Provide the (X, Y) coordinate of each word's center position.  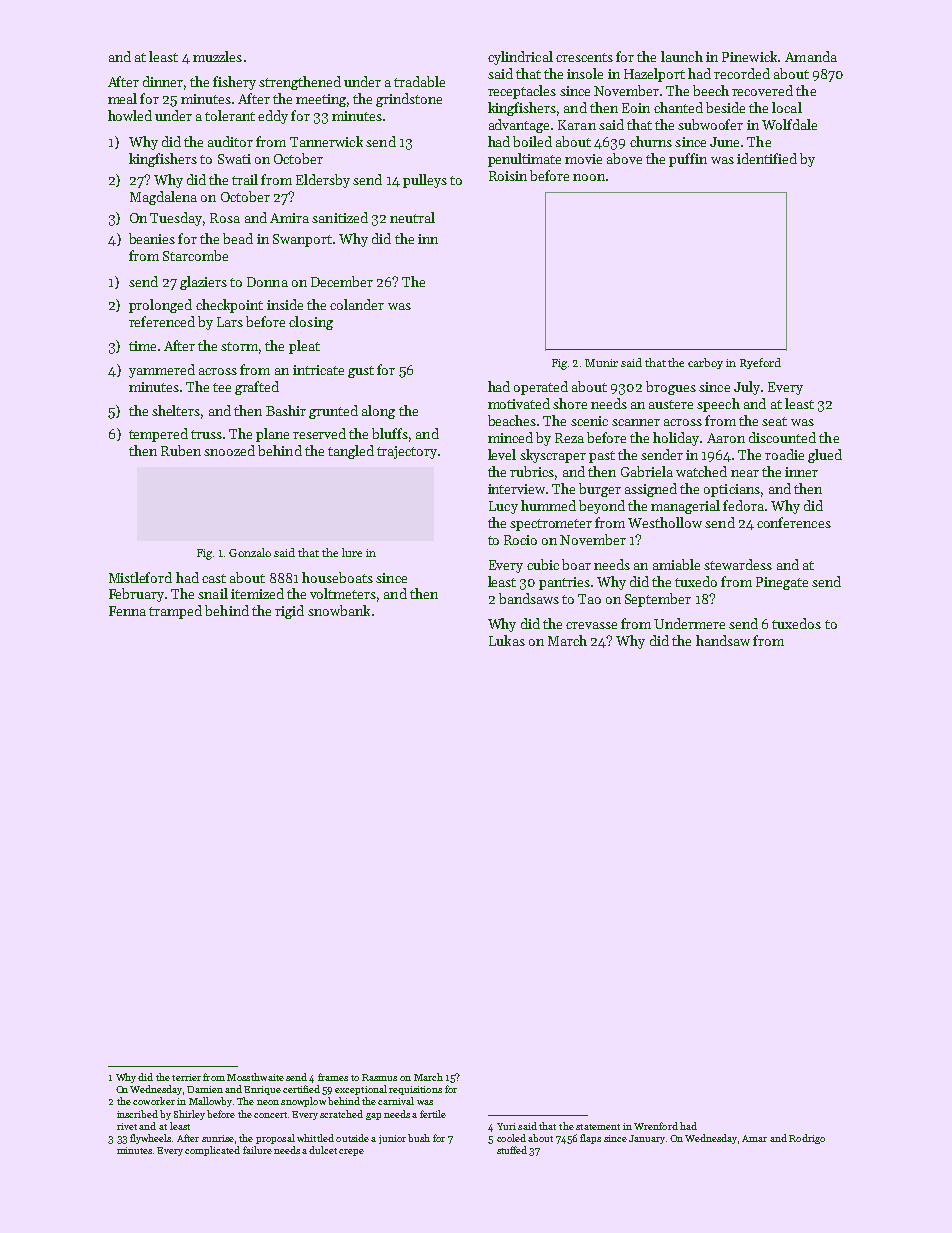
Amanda (811, 56)
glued (825, 456)
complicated (212, 1151)
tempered (158, 435)
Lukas (507, 640)
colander (357, 304)
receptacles (522, 92)
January (647, 1139)
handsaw (723, 640)
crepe (351, 1152)
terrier (186, 1077)
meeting (321, 100)
